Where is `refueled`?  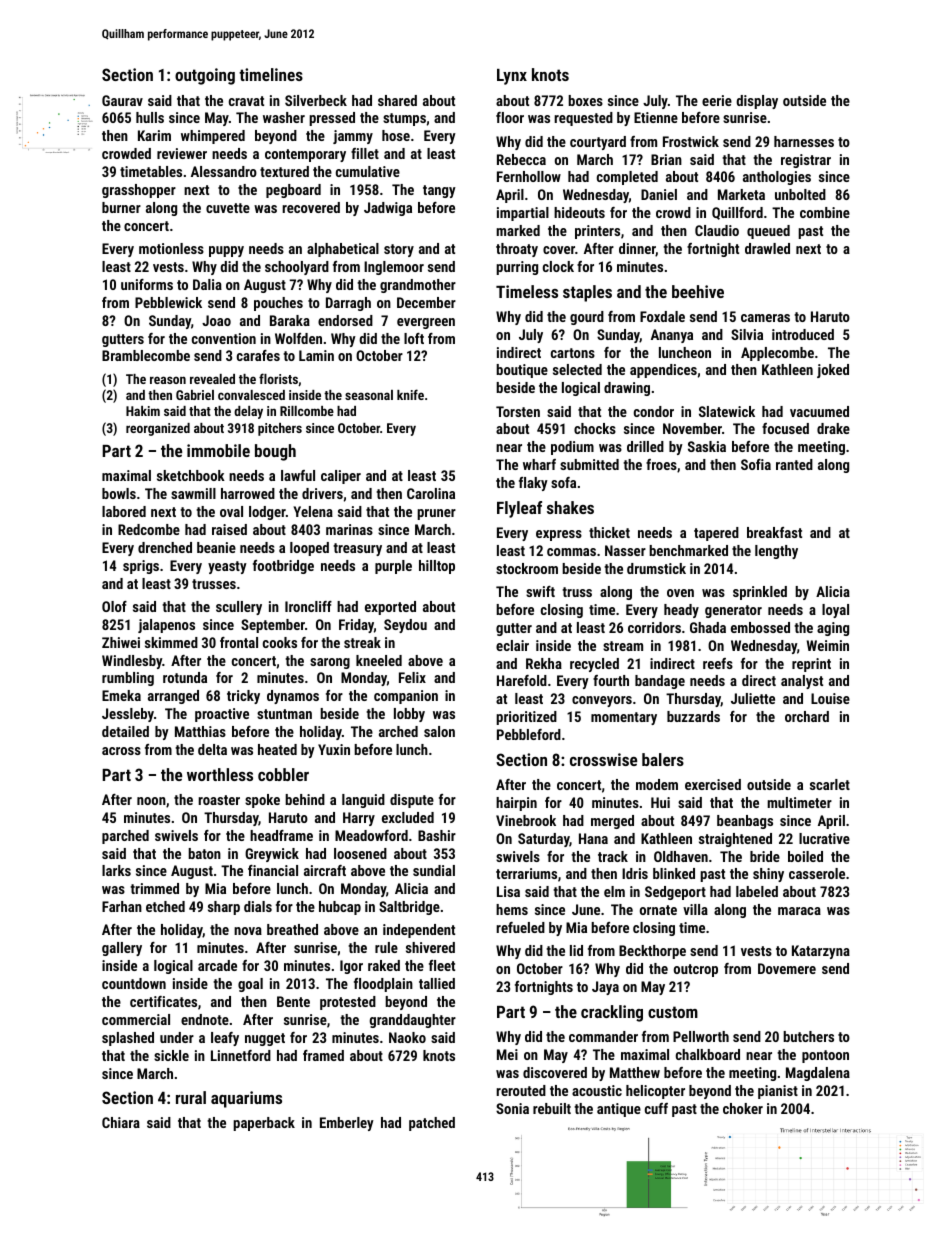
refueled is located at coordinates (520, 927).
